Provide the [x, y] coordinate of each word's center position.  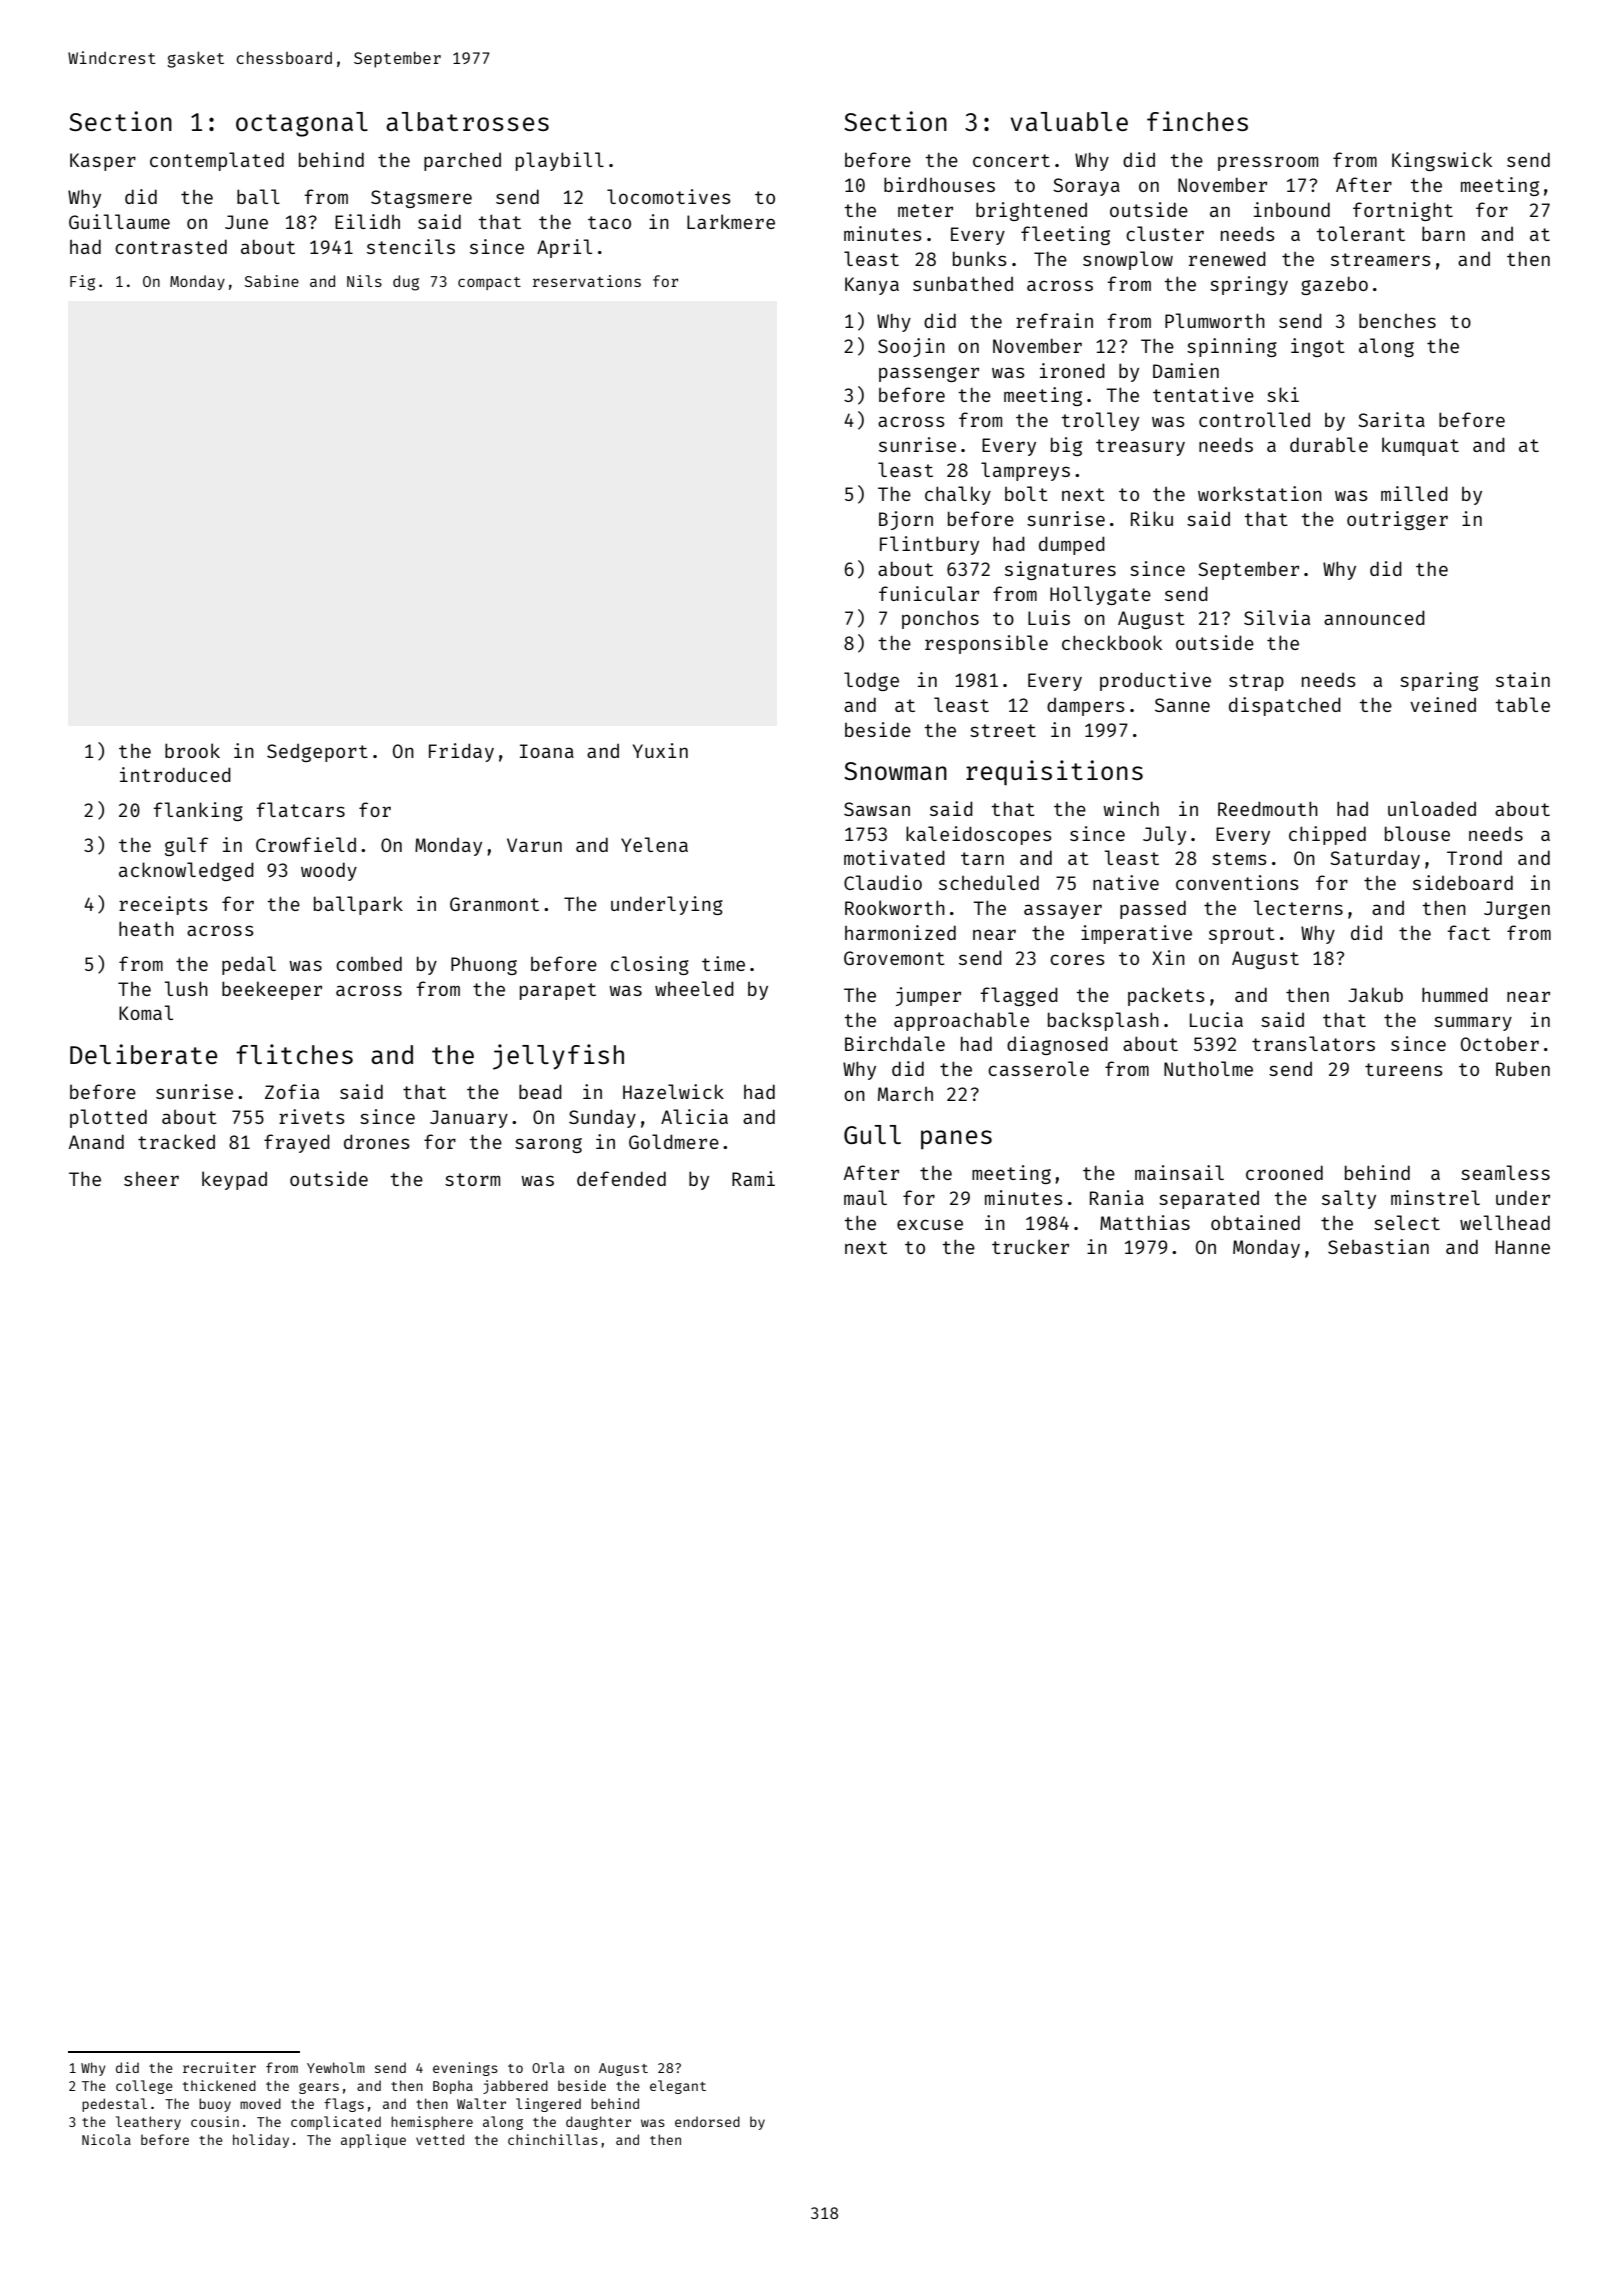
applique [373, 2141]
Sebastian [1378, 1246]
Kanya [872, 286]
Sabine [272, 281]
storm [472, 1179]
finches [1197, 121]
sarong [548, 1145]
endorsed [707, 2121]
